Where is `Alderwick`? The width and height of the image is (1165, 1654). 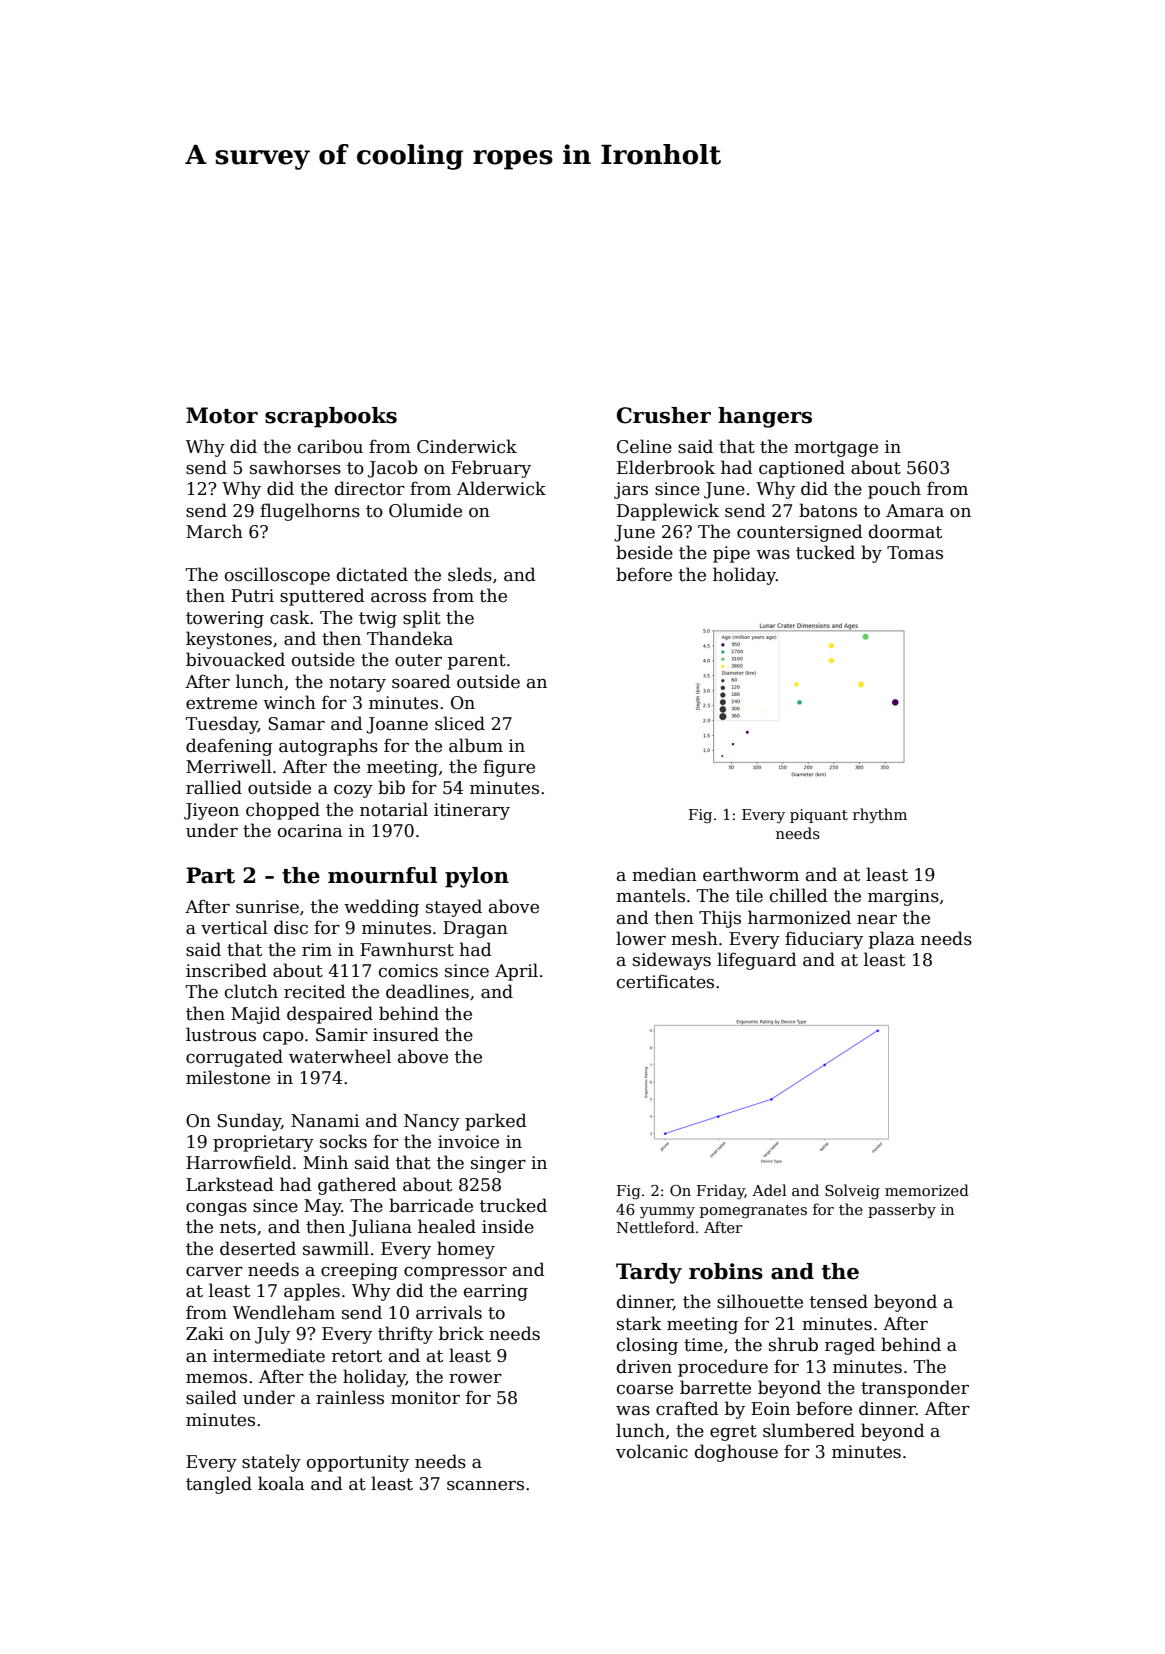
Alderwick is located at coordinates (501, 488).
